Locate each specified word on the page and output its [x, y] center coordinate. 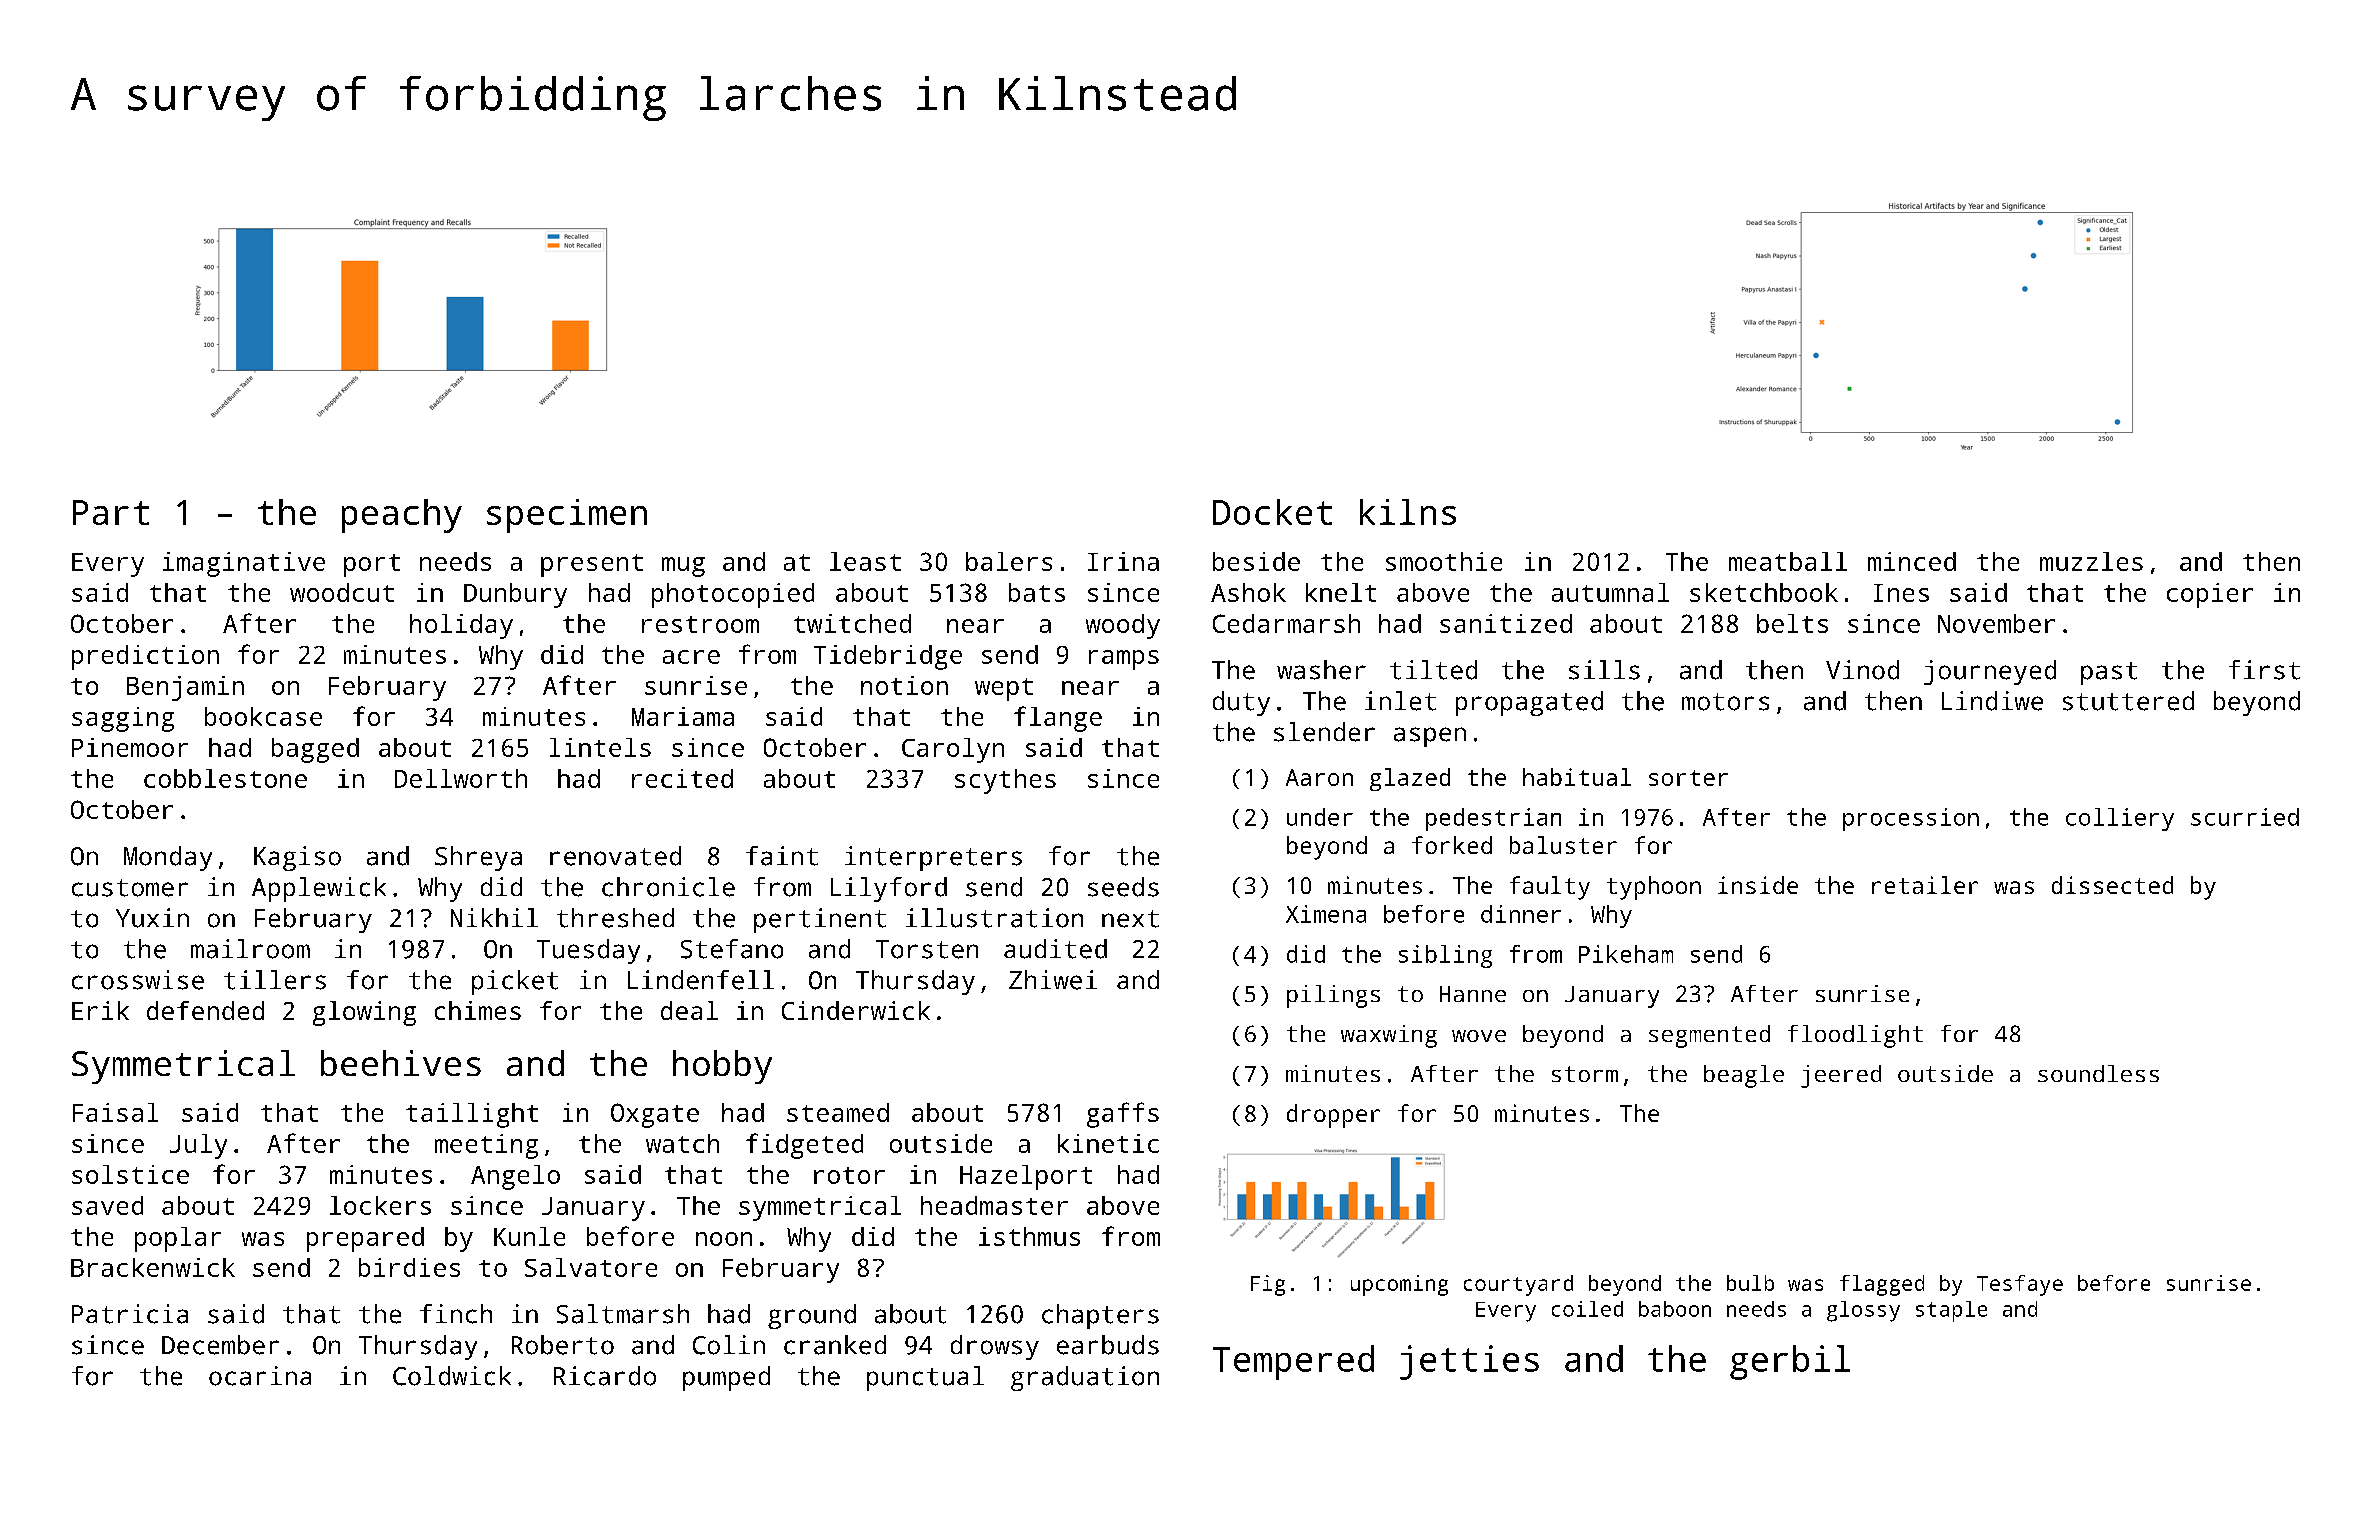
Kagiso [297, 858]
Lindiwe [1992, 701]
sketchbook [1764, 592]
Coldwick [452, 1376]
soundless [2098, 1073]
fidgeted [804, 1146]
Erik [100, 1010]
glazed [1410, 779]
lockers [380, 1205]
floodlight [1855, 1036]
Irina [1123, 561]
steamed [838, 1112]
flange [1058, 719]
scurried [2245, 817]
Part [111, 512]
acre [691, 657]
